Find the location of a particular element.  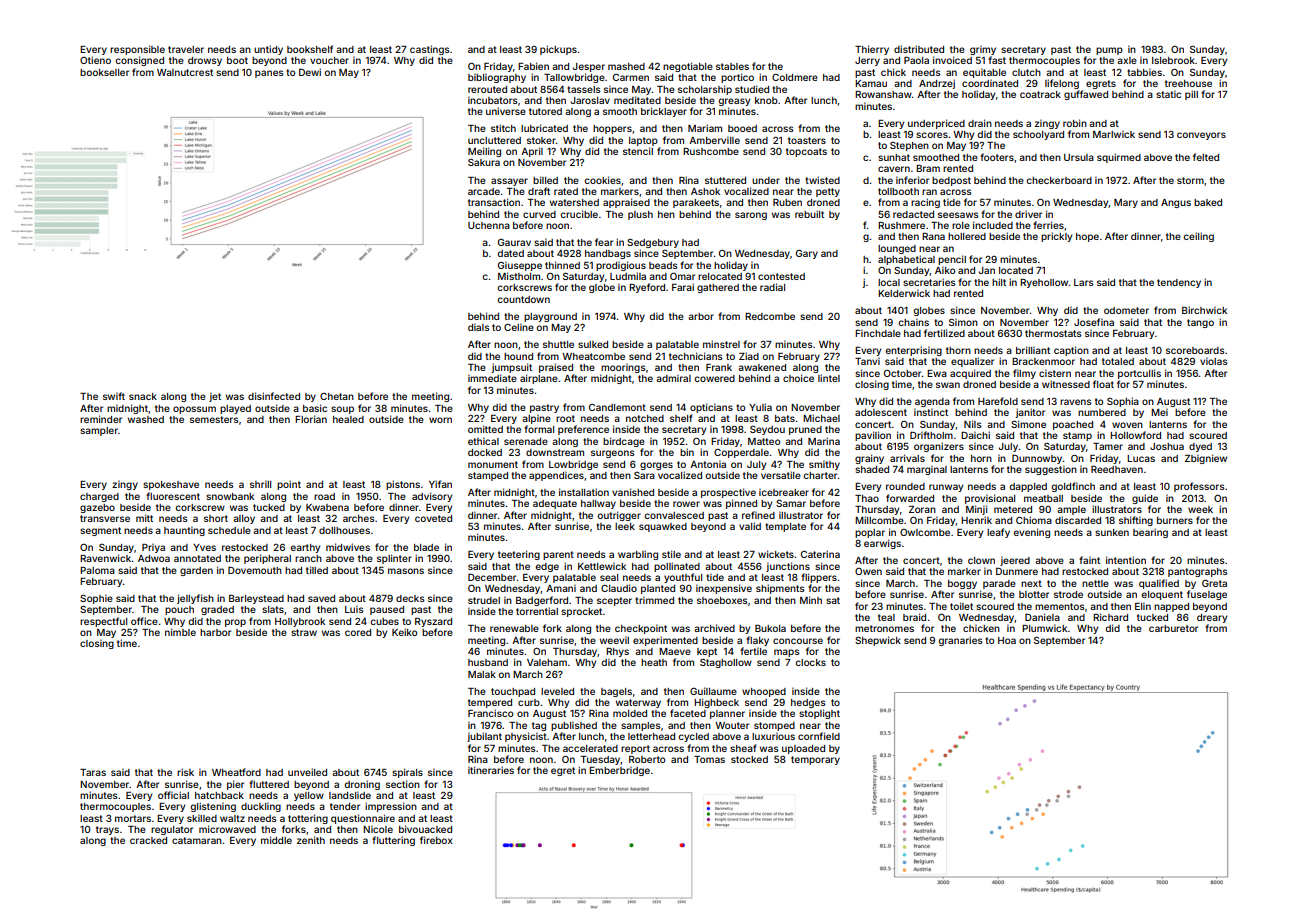

carburetor is located at coordinates (1173, 628).
